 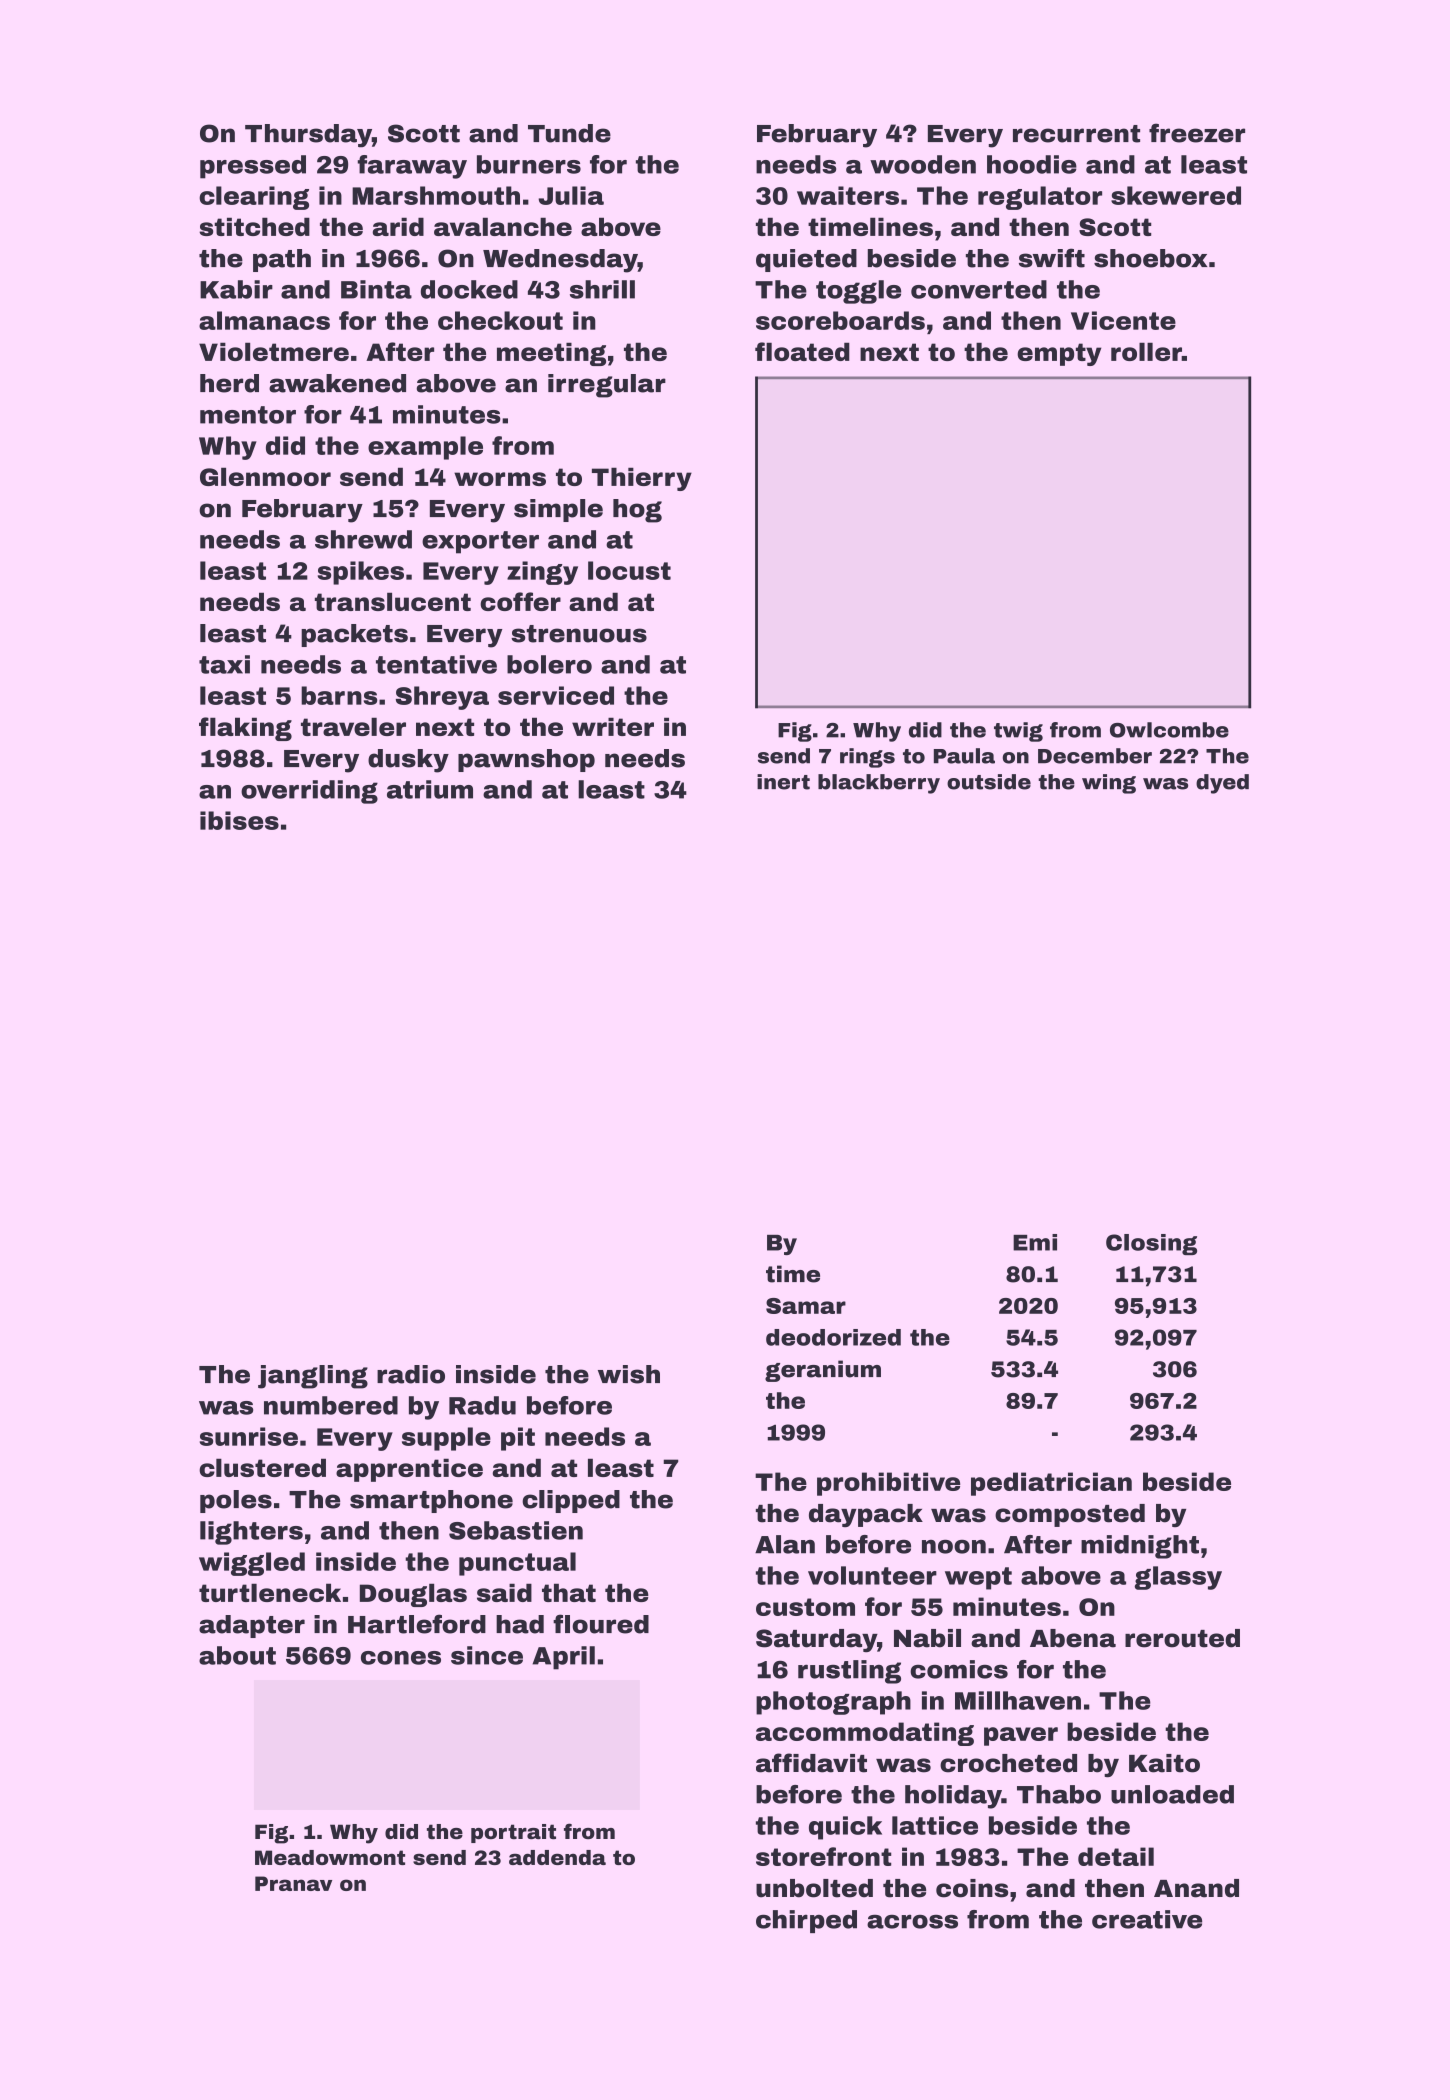 What do you see at coordinates (239, 820) in the image?
I see `ibises` at bounding box center [239, 820].
